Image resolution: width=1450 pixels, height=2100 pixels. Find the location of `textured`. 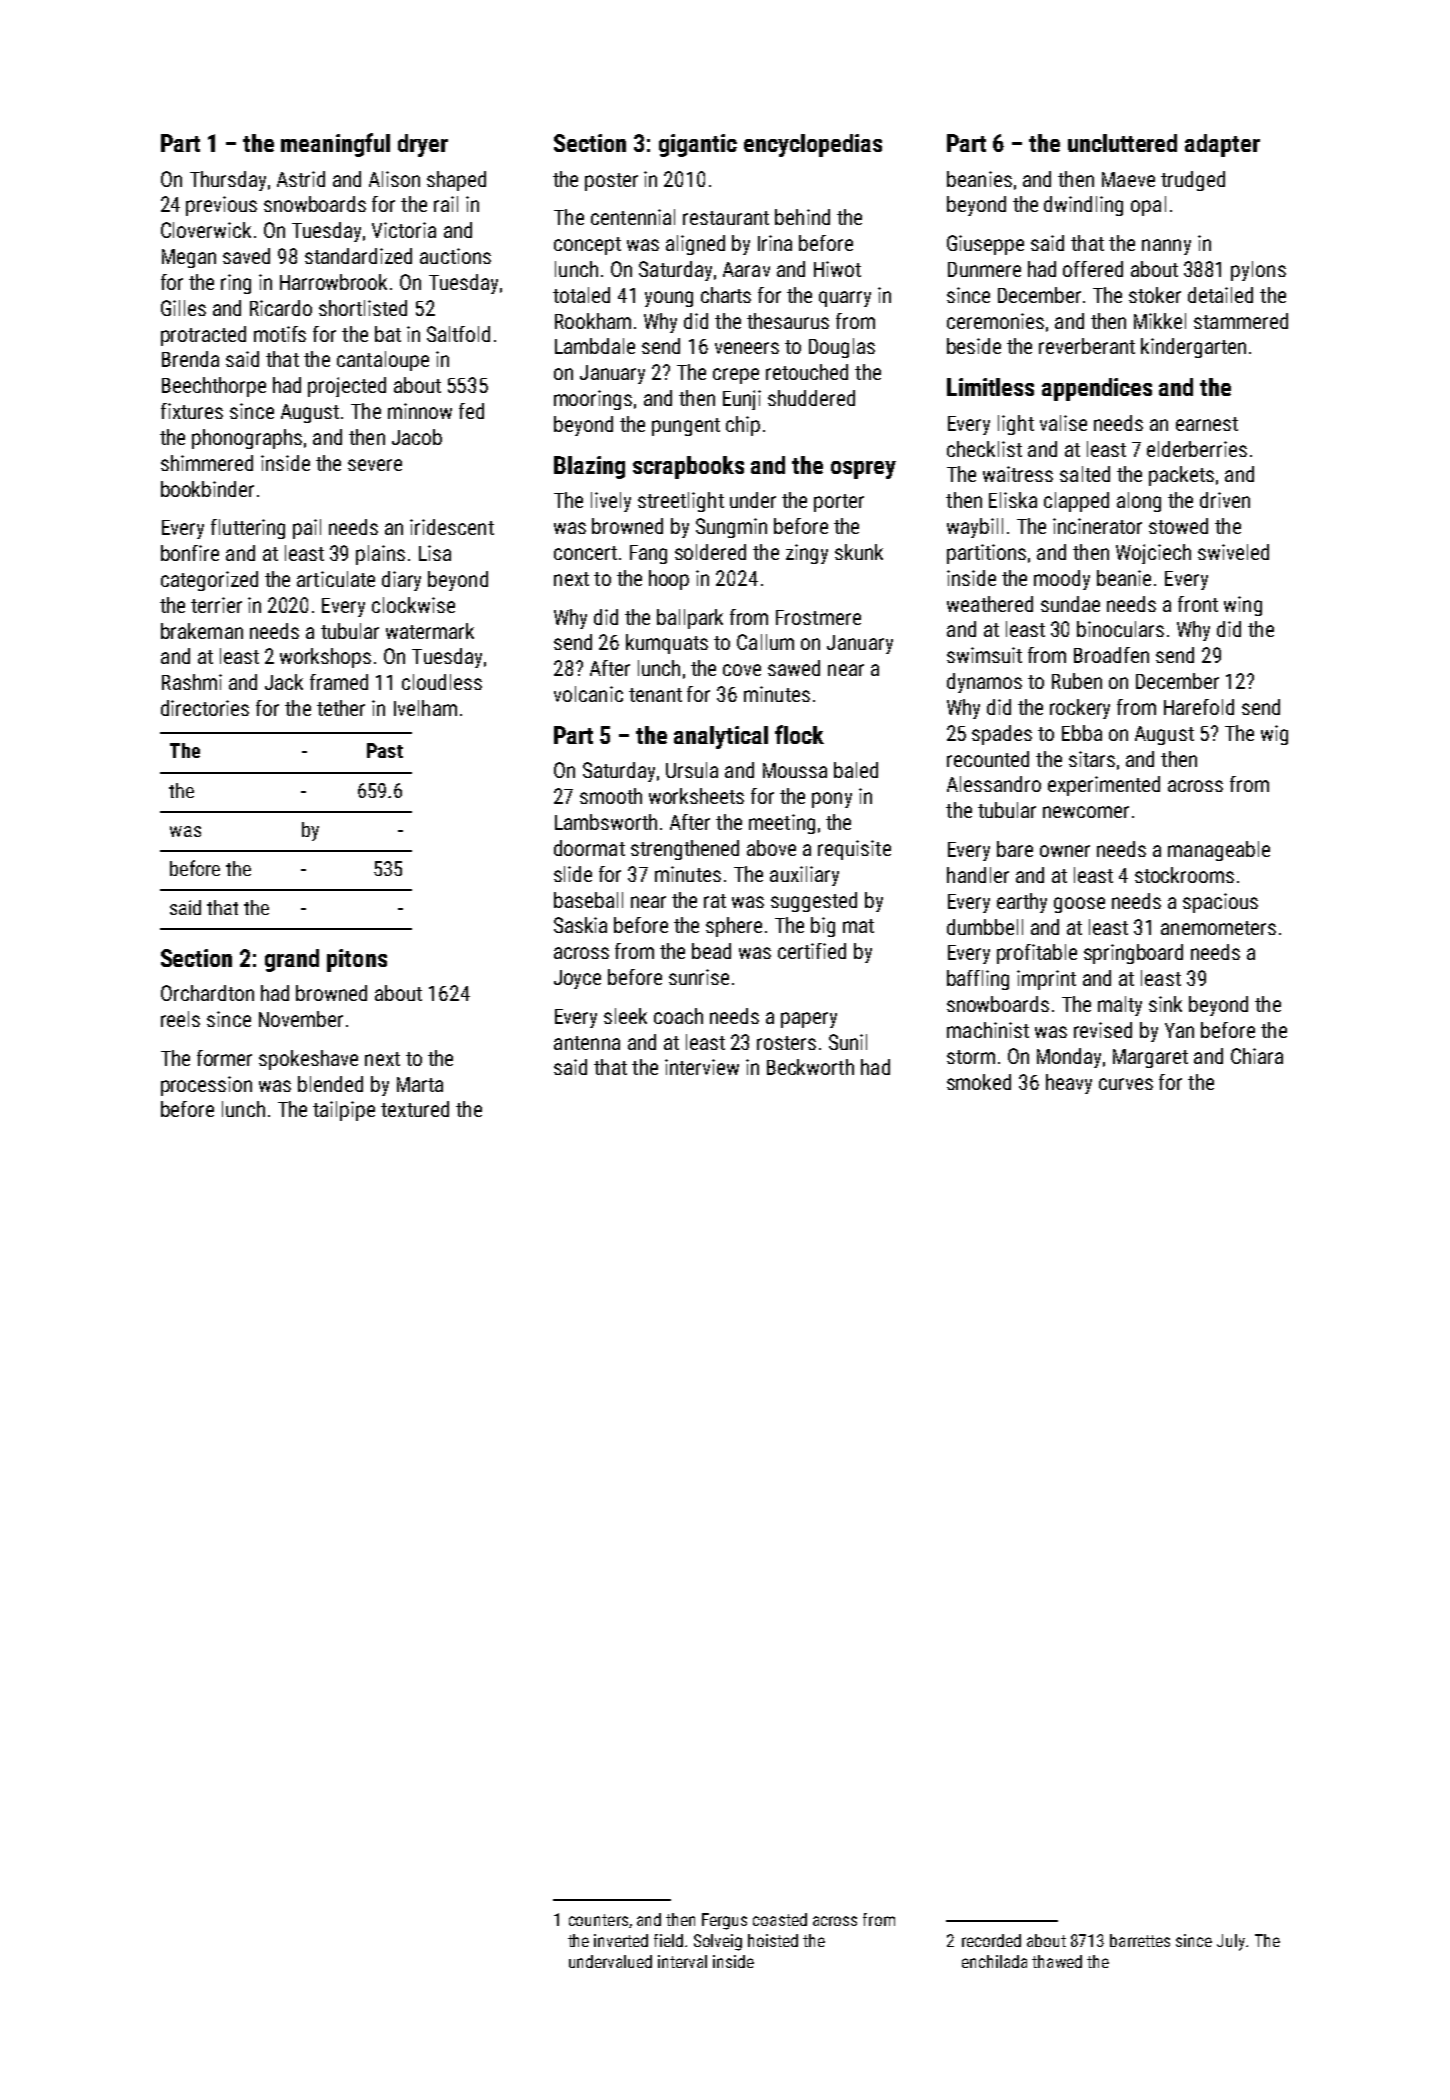

textured is located at coordinates (415, 1109).
